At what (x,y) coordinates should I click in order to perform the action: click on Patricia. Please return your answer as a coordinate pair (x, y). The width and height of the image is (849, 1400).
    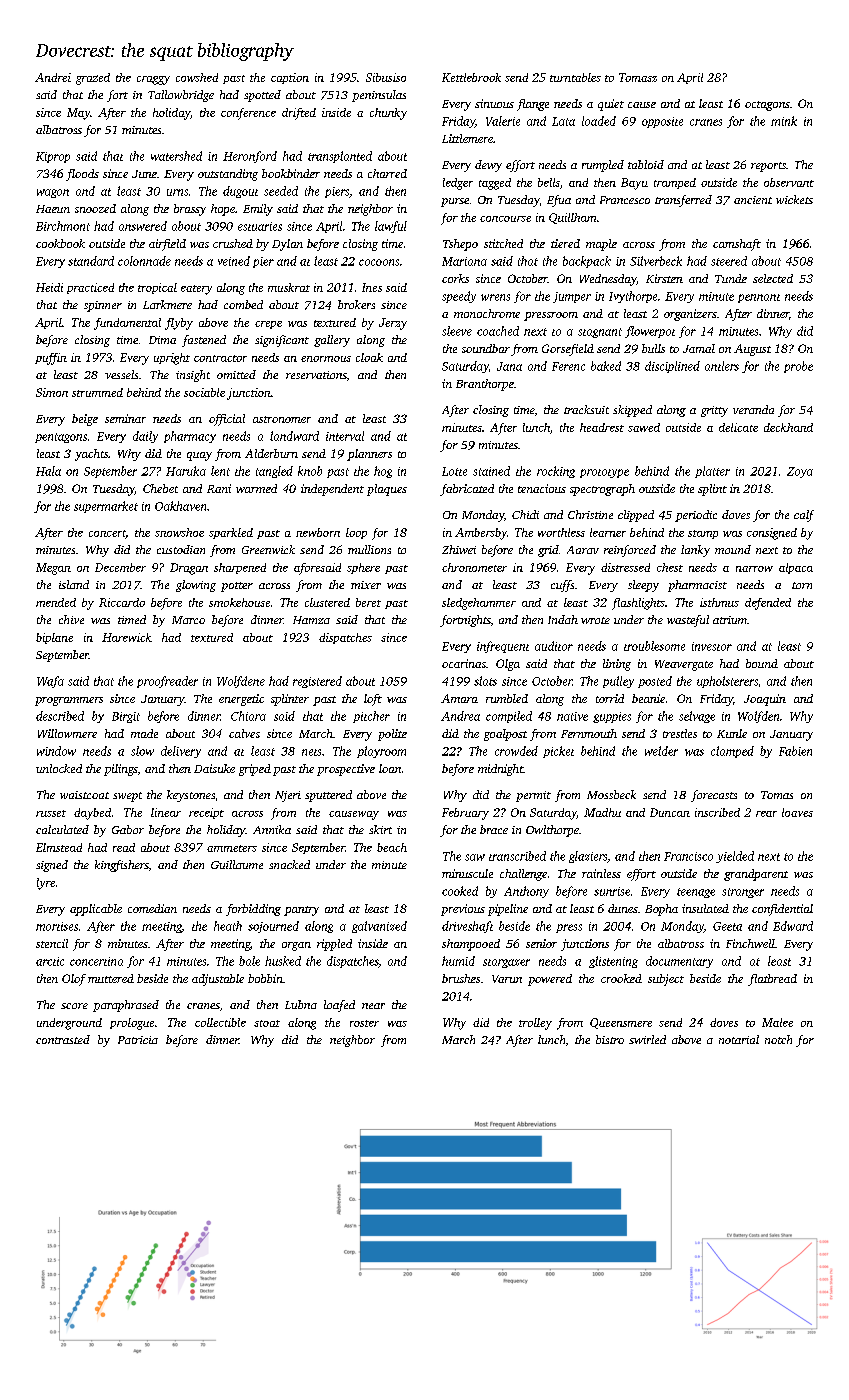
    Looking at the image, I should click on (138, 1040).
